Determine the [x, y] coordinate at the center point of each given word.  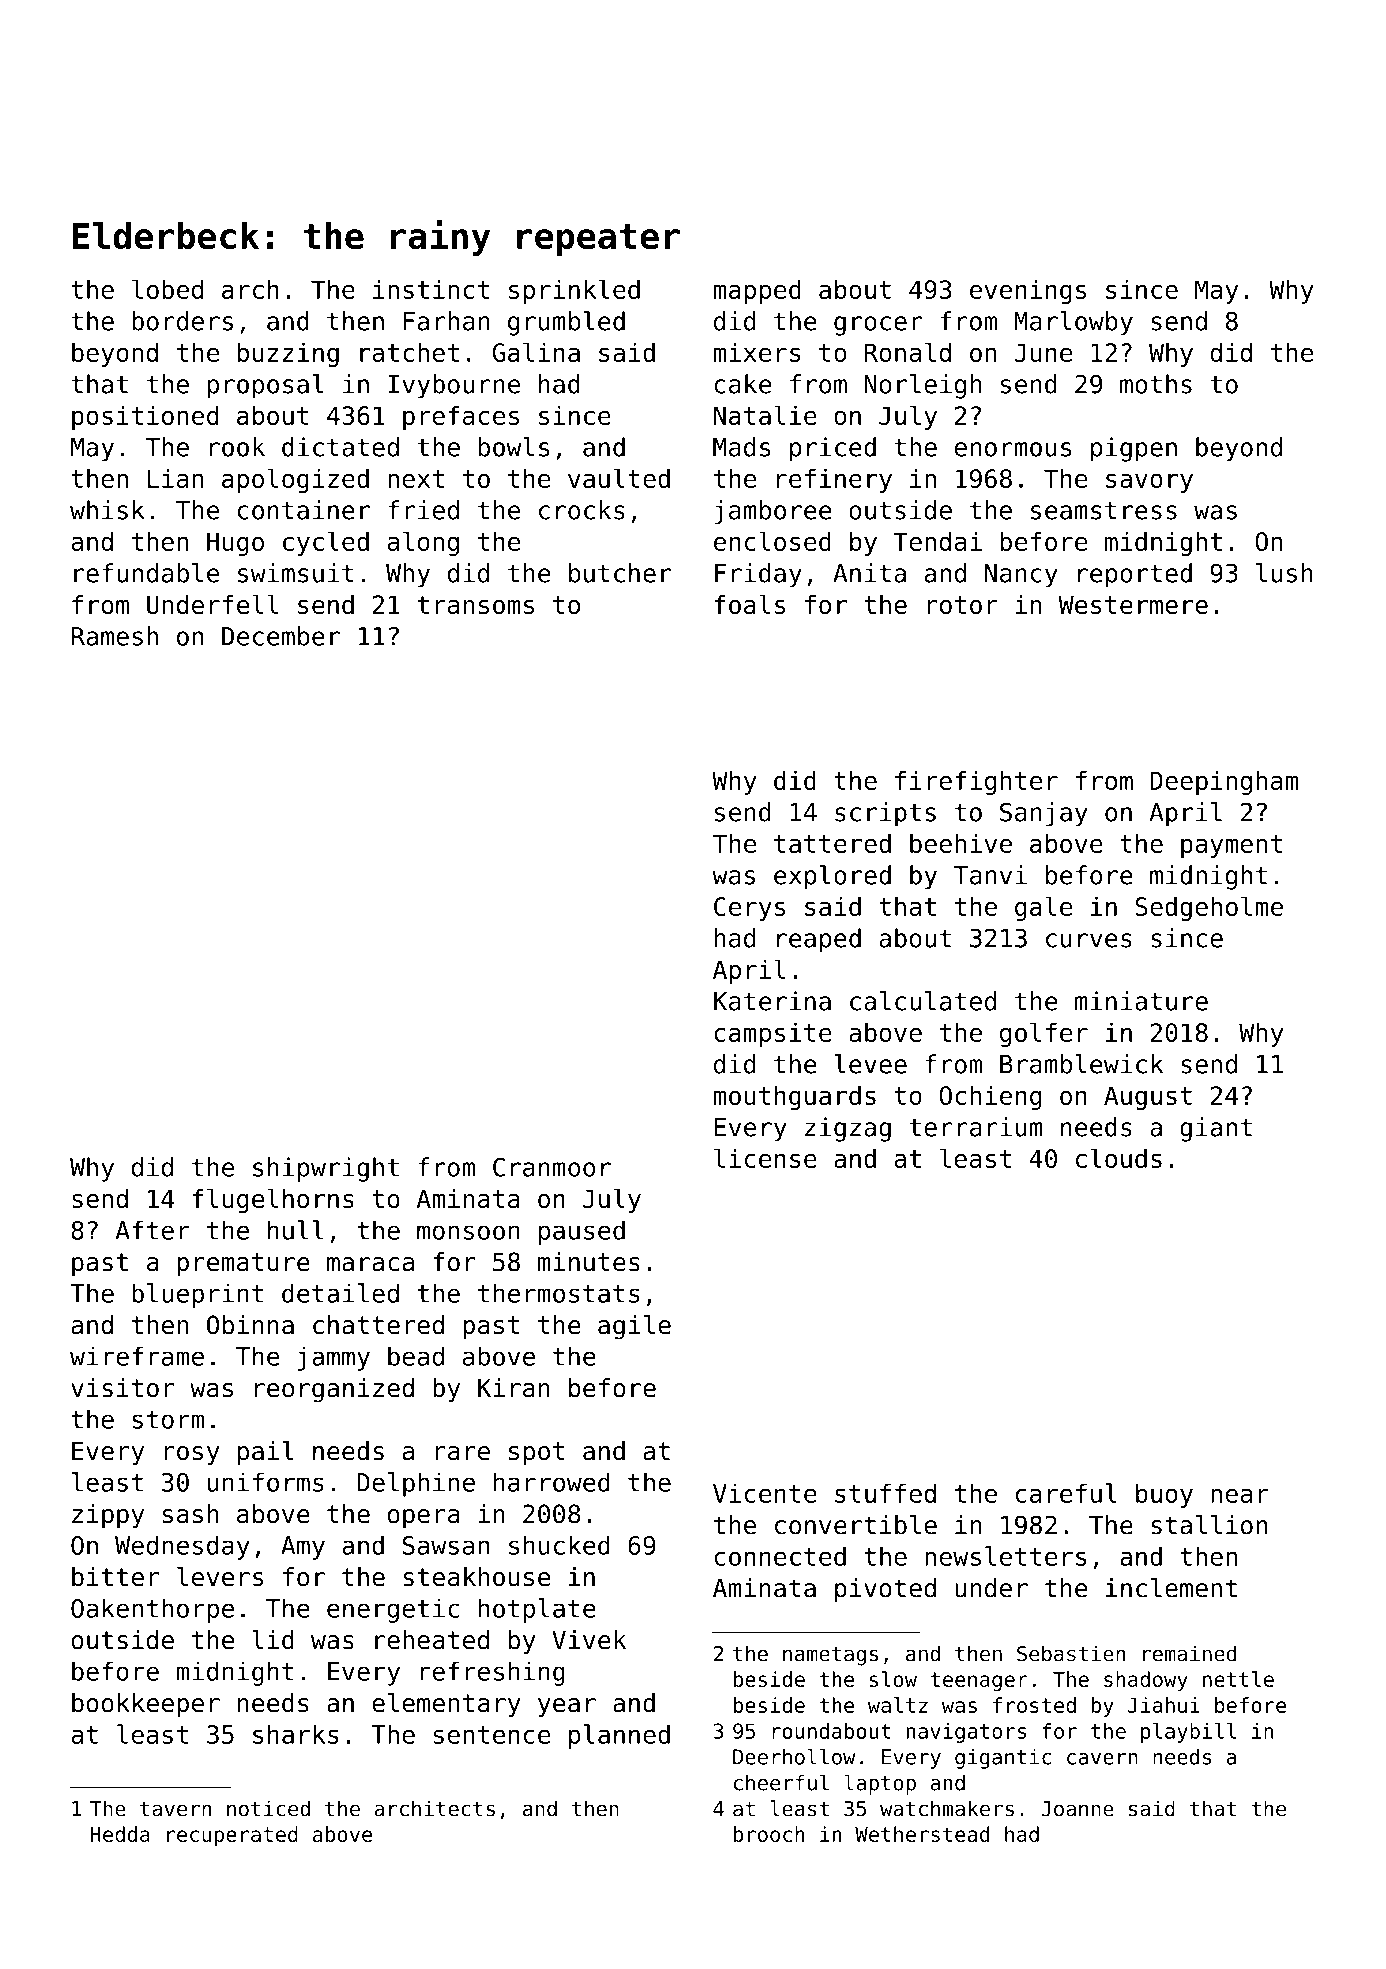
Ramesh [114, 636]
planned [619, 1736]
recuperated [232, 1836]
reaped [819, 940]
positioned [145, 417]
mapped [757, 291]
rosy [192, 1455]
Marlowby [1073, 323]
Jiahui [1164, 1705]
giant [1216, 1129]
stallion [1209, 1525]
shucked [559, 1545]
